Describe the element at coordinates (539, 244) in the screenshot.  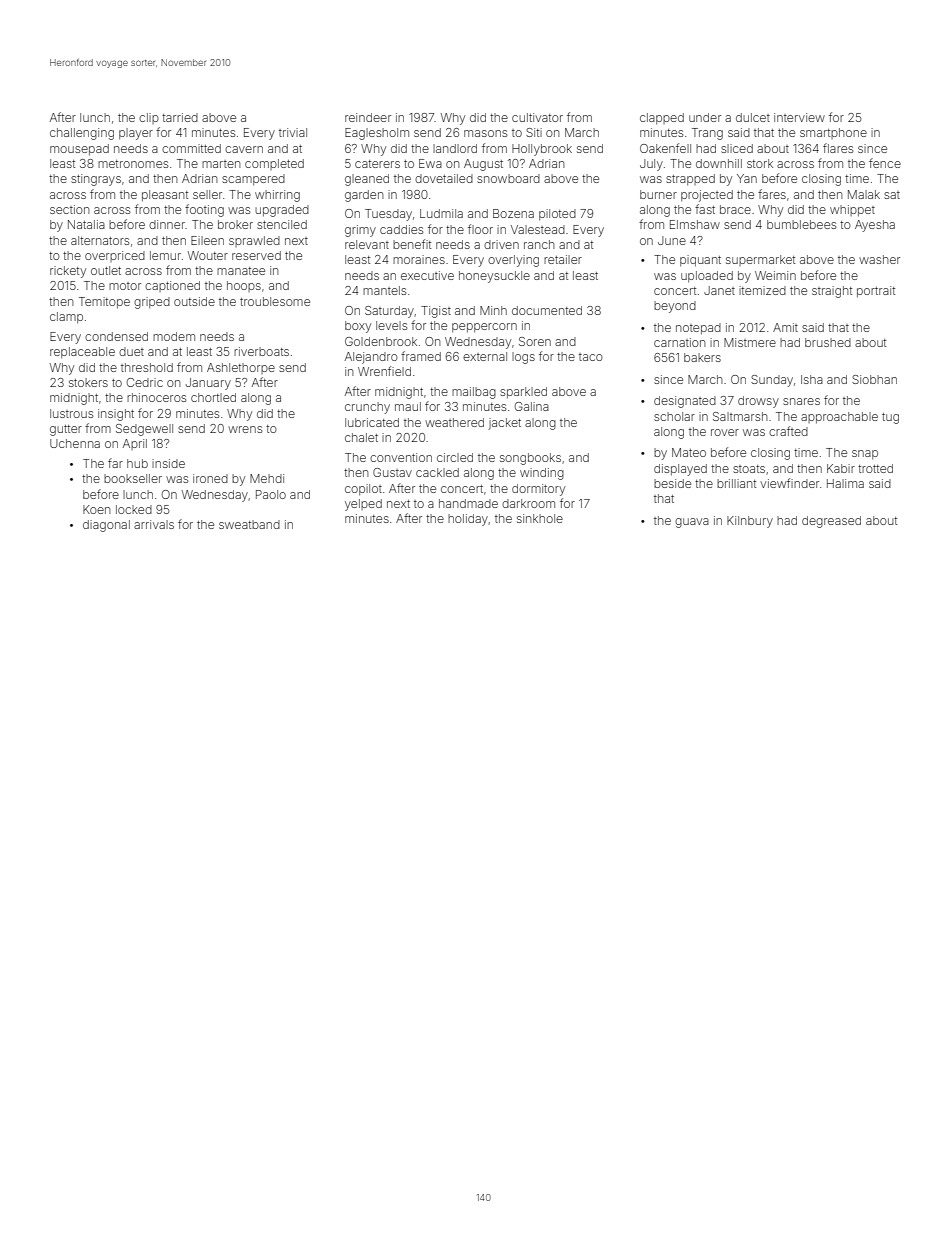
I see `ranch` at that location.
